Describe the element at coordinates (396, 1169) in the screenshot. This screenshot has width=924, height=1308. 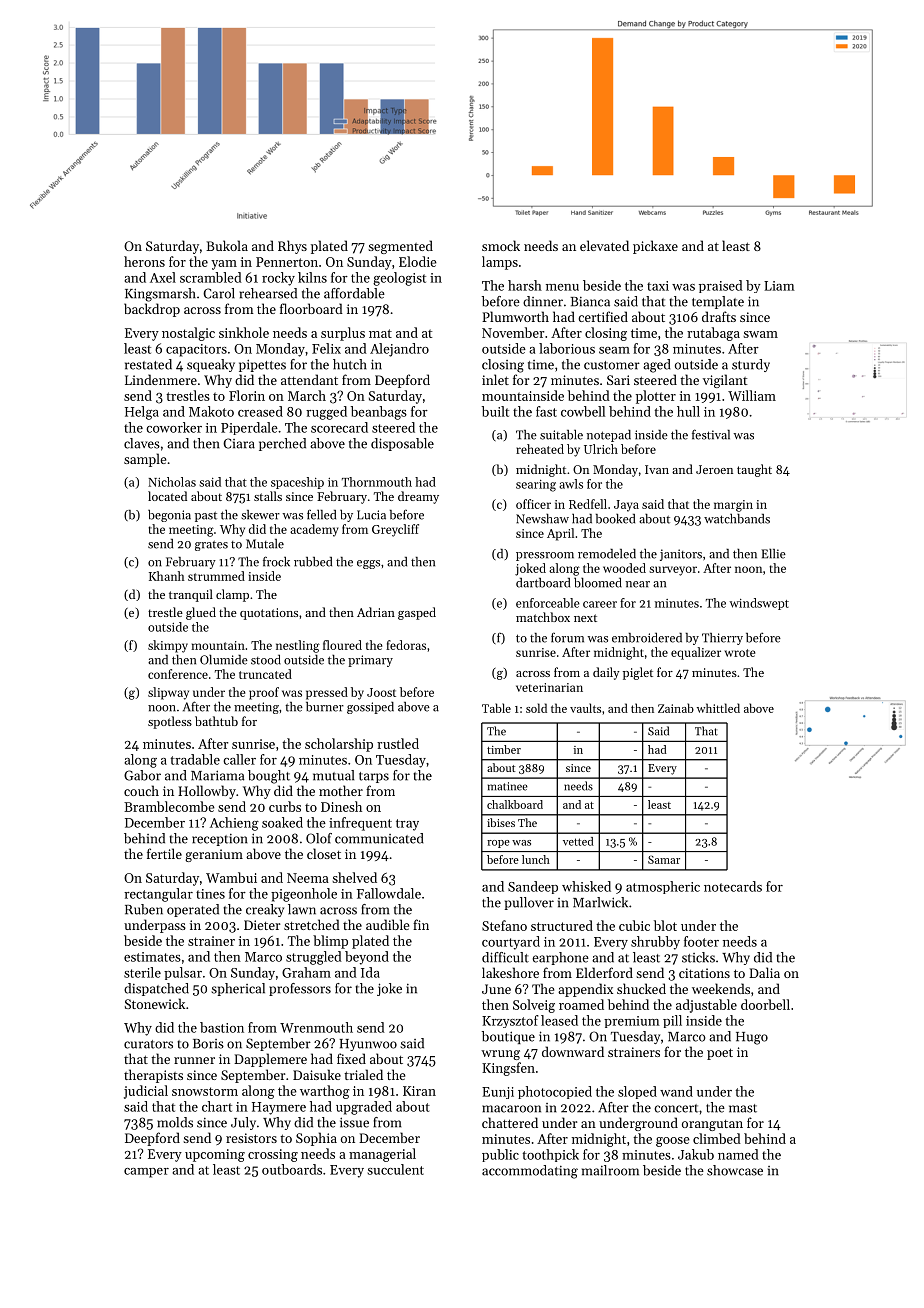
I see `succulent` at that location.
